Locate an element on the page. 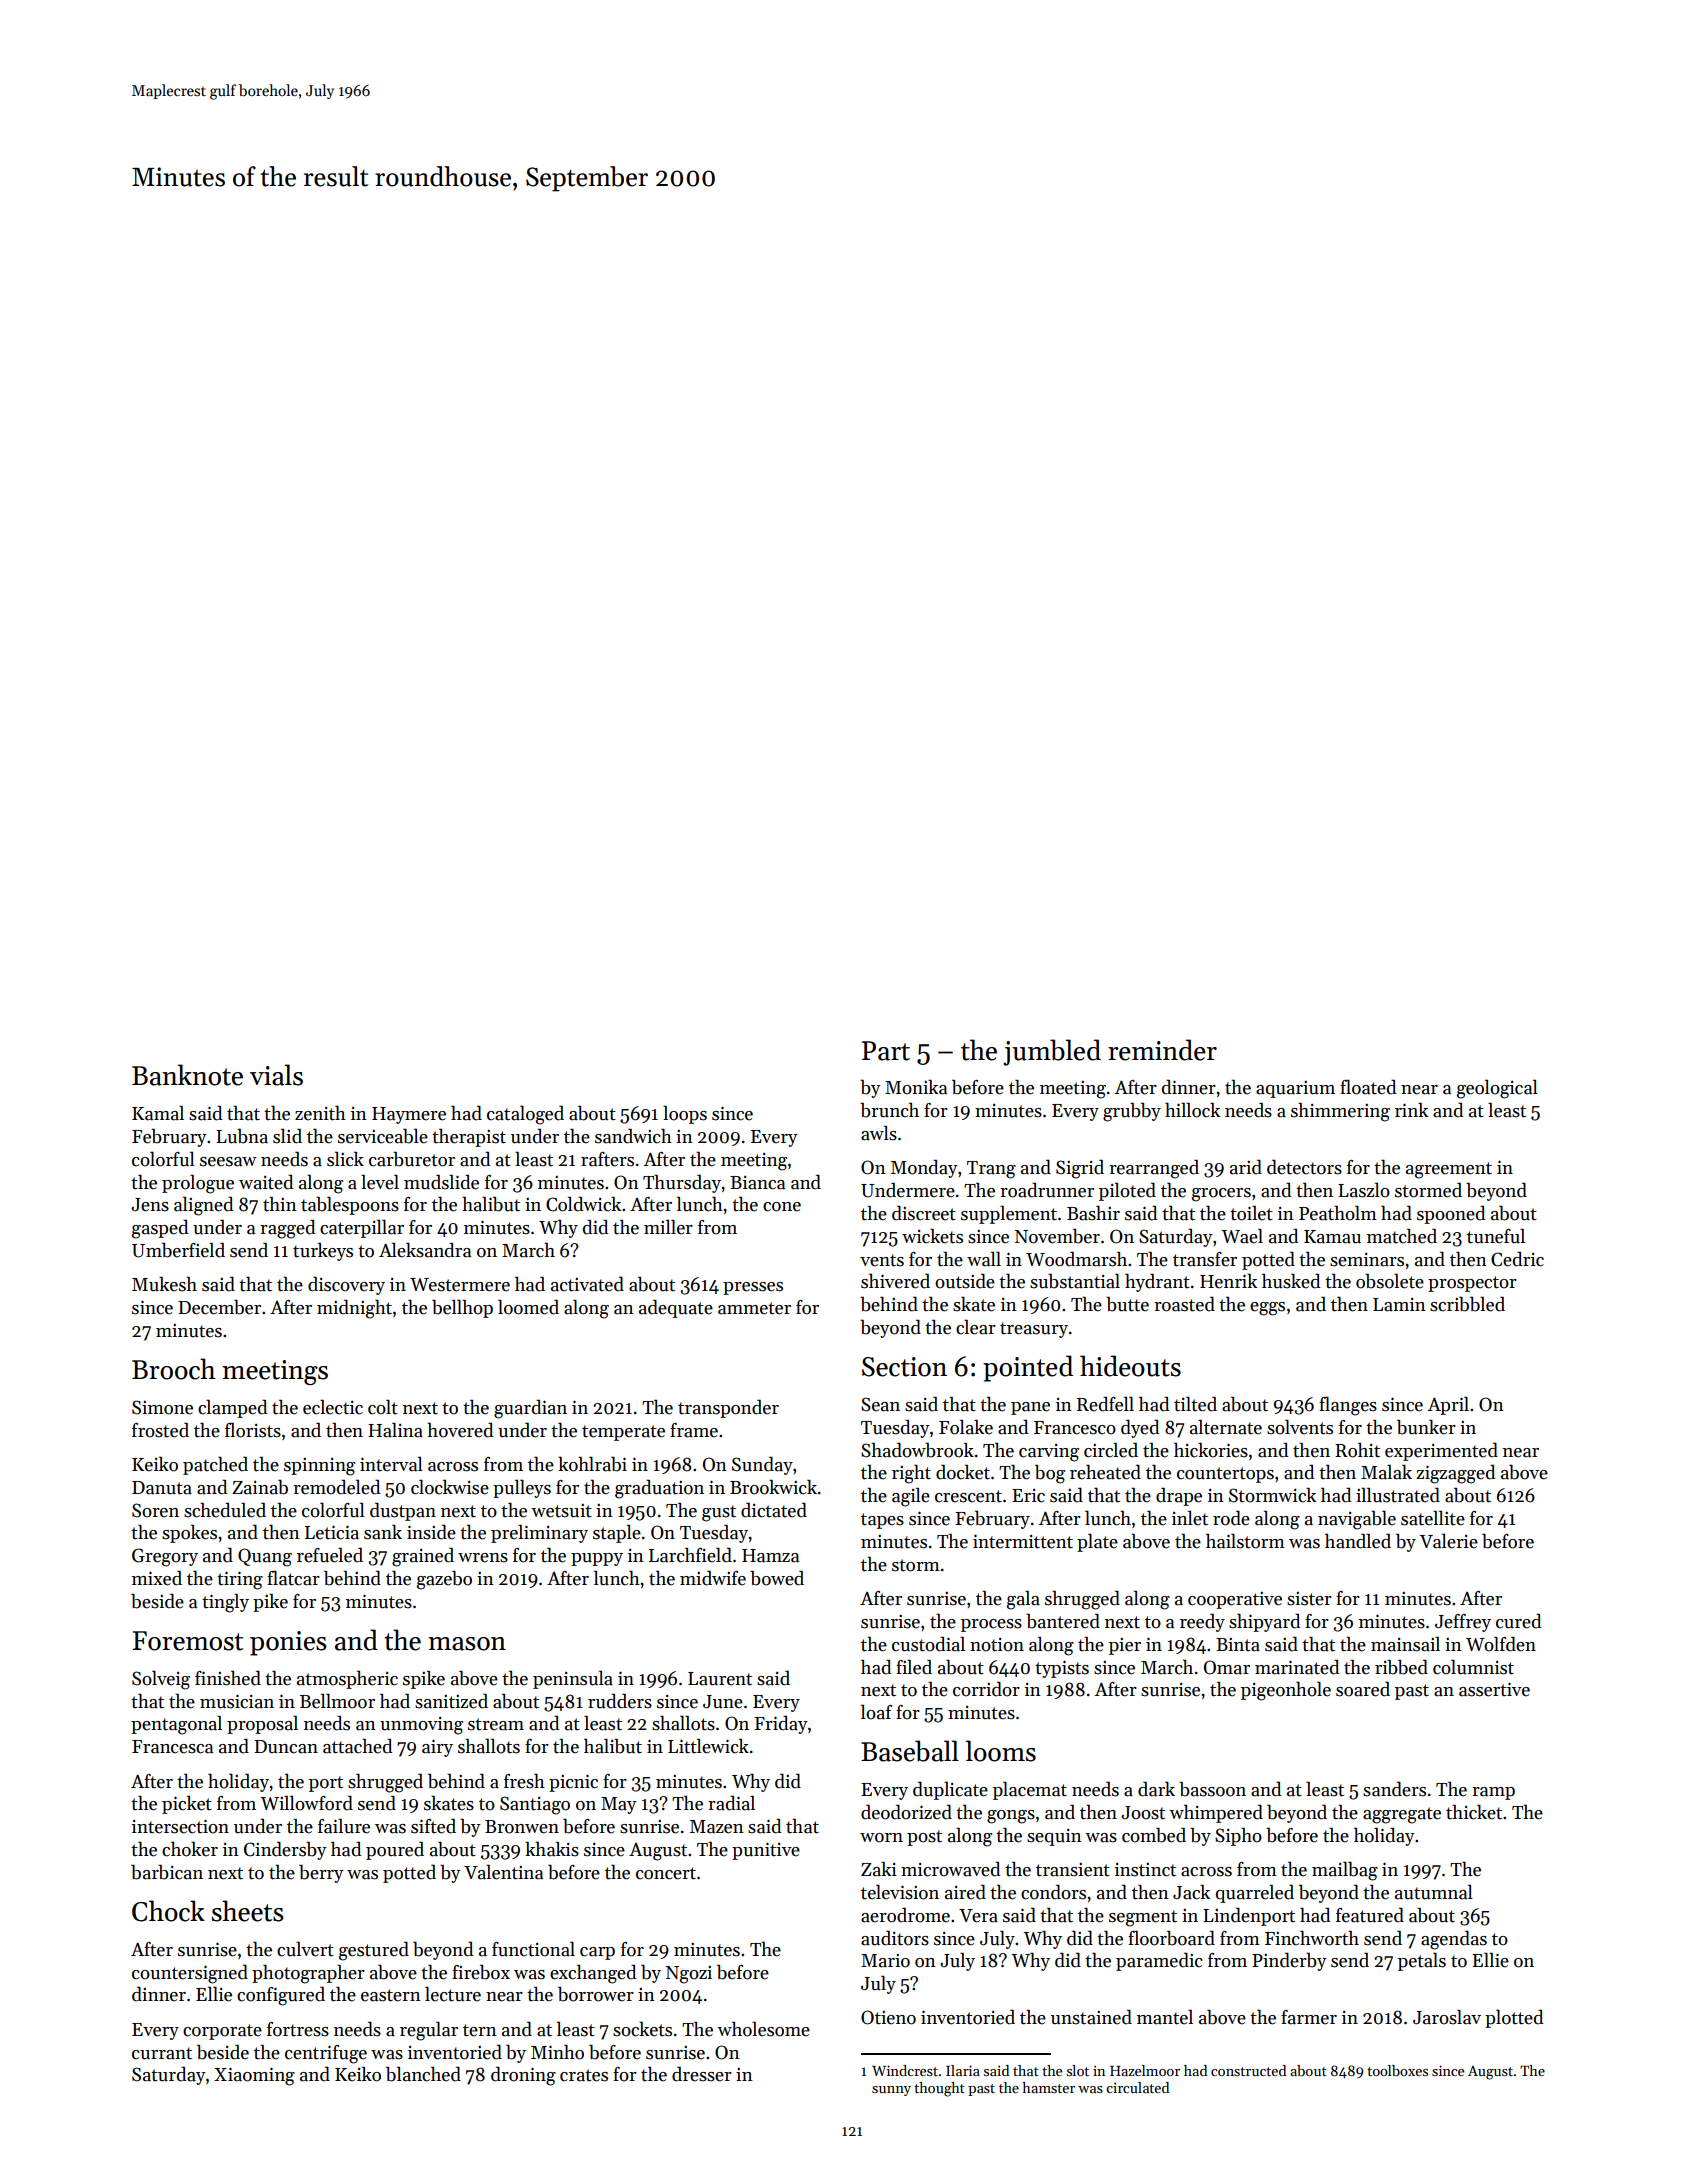  Kamal is located at coordinates (158, 1113).
